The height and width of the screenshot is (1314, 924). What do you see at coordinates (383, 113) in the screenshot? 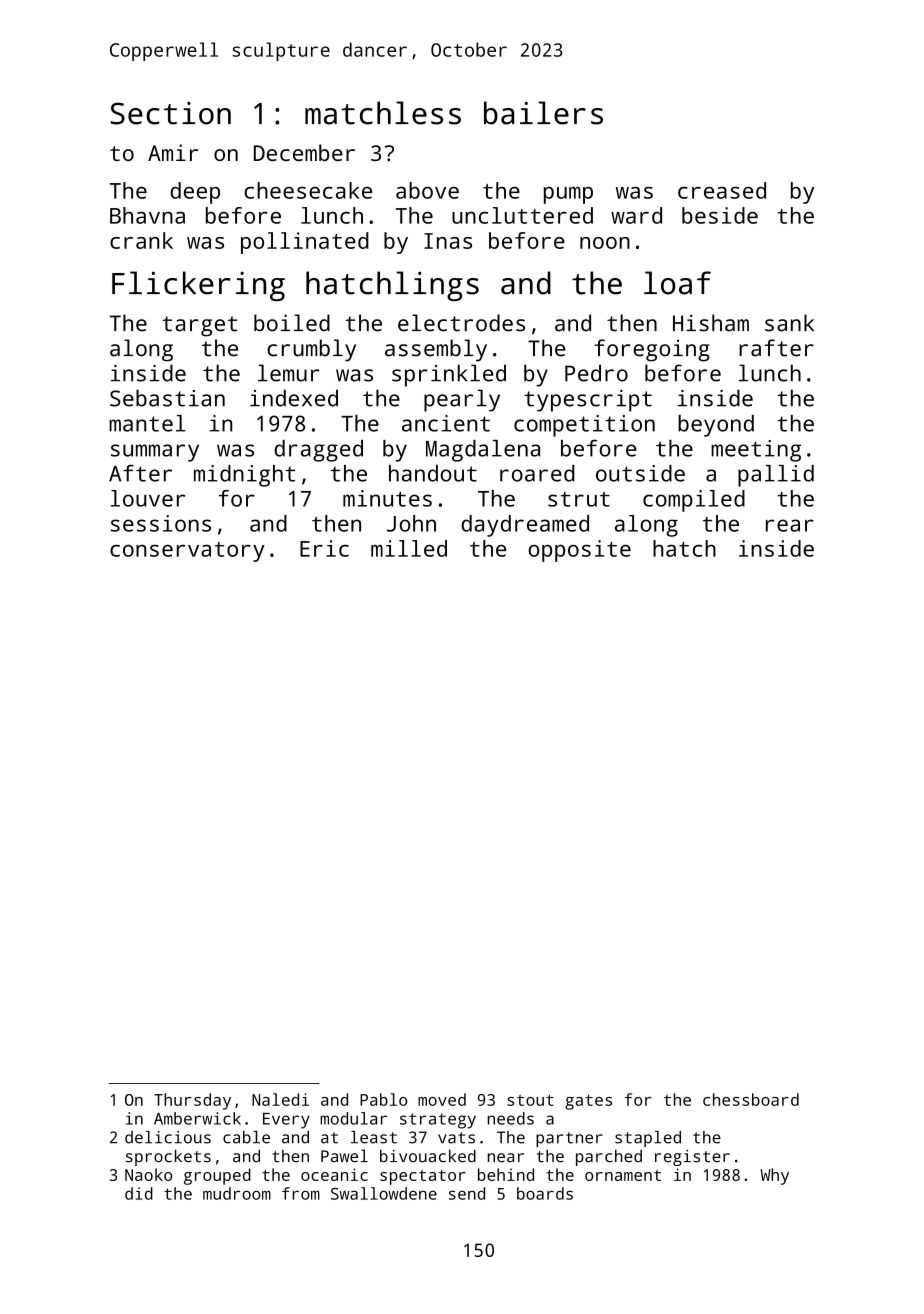
I see `matchless` at bounding box center [383, 113].
